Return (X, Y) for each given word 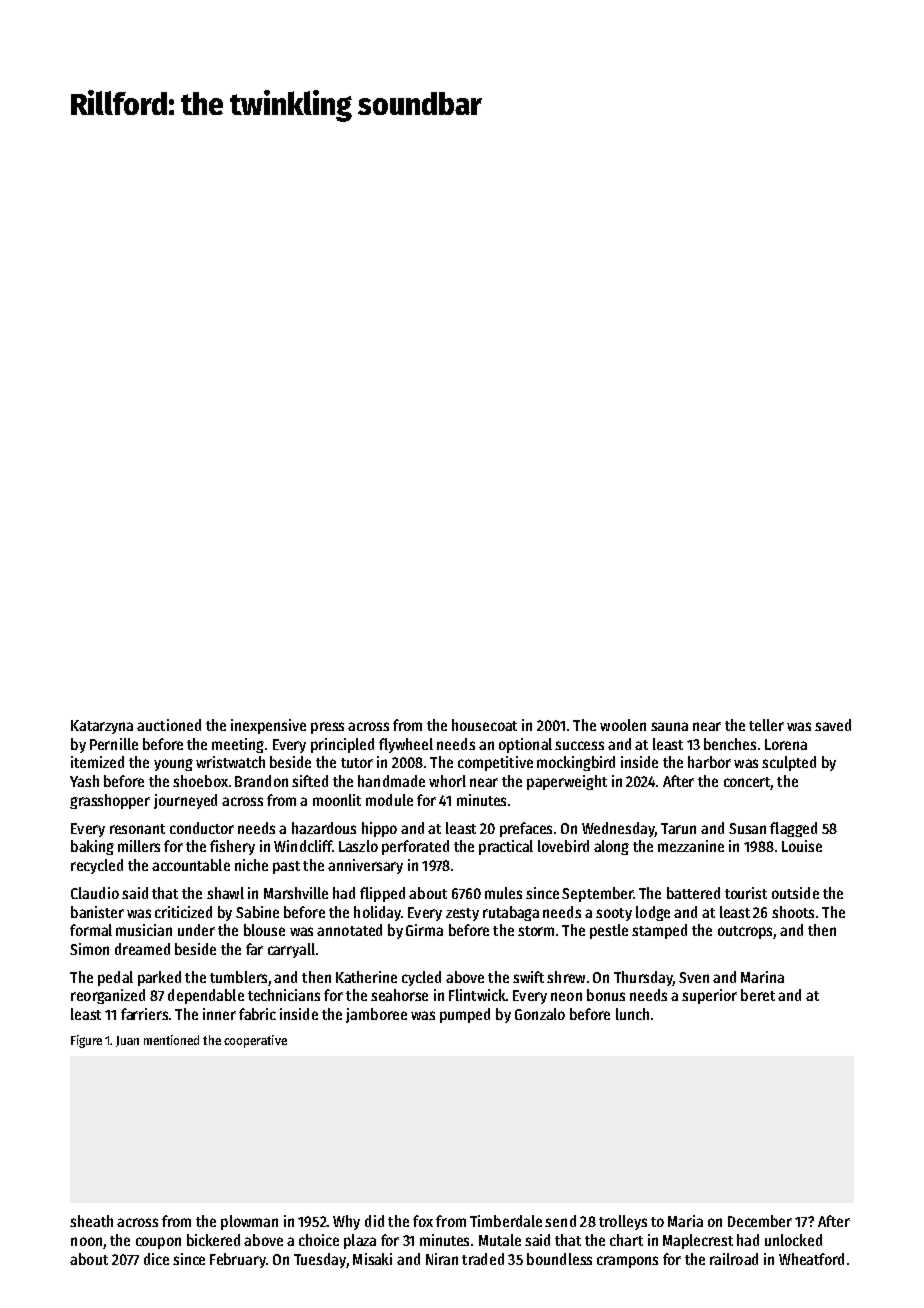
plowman (249, 1222)
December (760, 1221)
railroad (734, 1259)
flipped (382, 894)
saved (833, 725)
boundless (559, 1259)
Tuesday (320, 1260)
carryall (291, 950)
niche (251, 865)
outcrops (745, 932)
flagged (793, 829)
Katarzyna (102, 727)
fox (423, 1221)
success (579, 745)
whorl (447, 781)
